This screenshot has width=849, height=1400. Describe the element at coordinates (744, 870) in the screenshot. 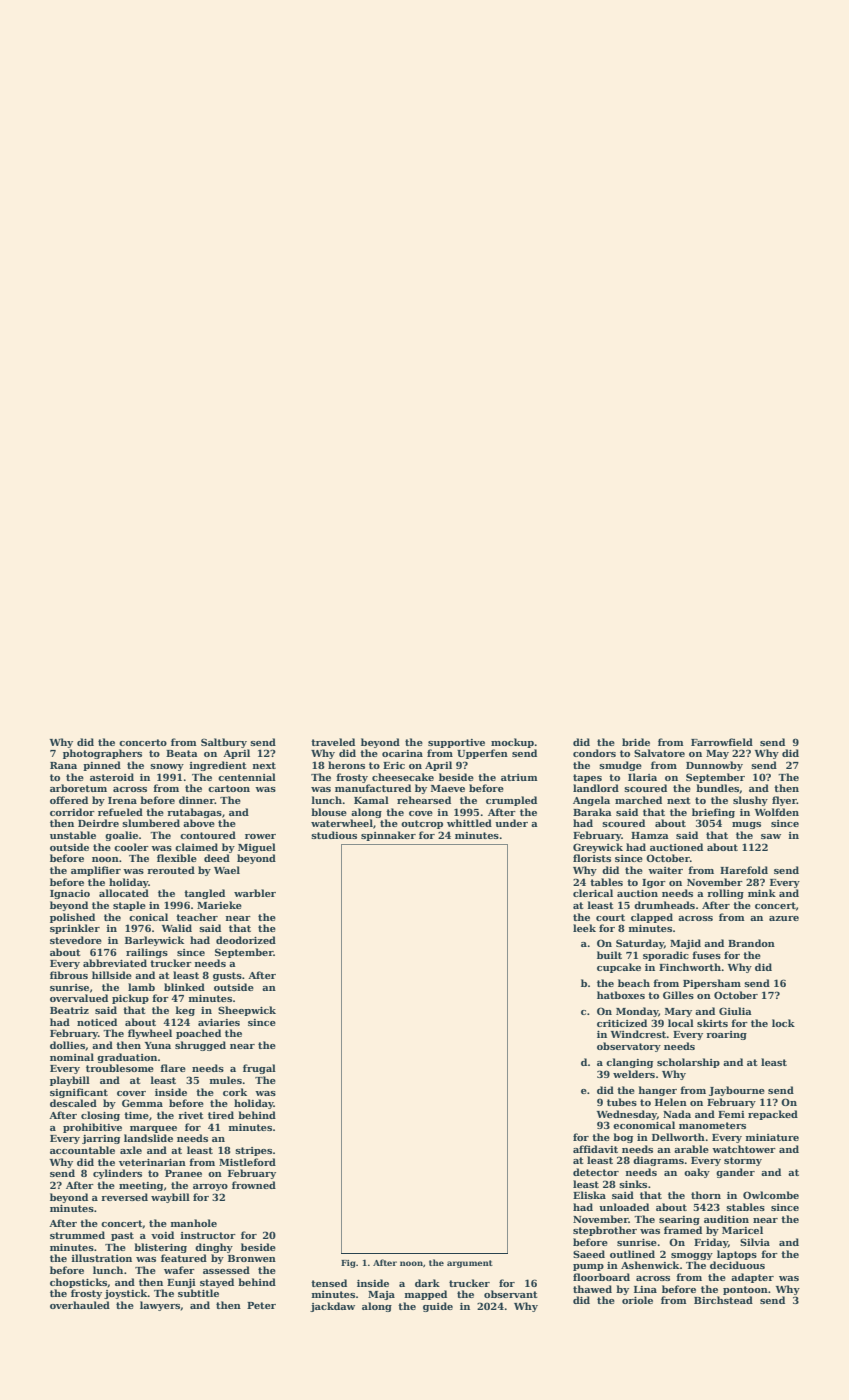

I see `Harefold` at that location.
